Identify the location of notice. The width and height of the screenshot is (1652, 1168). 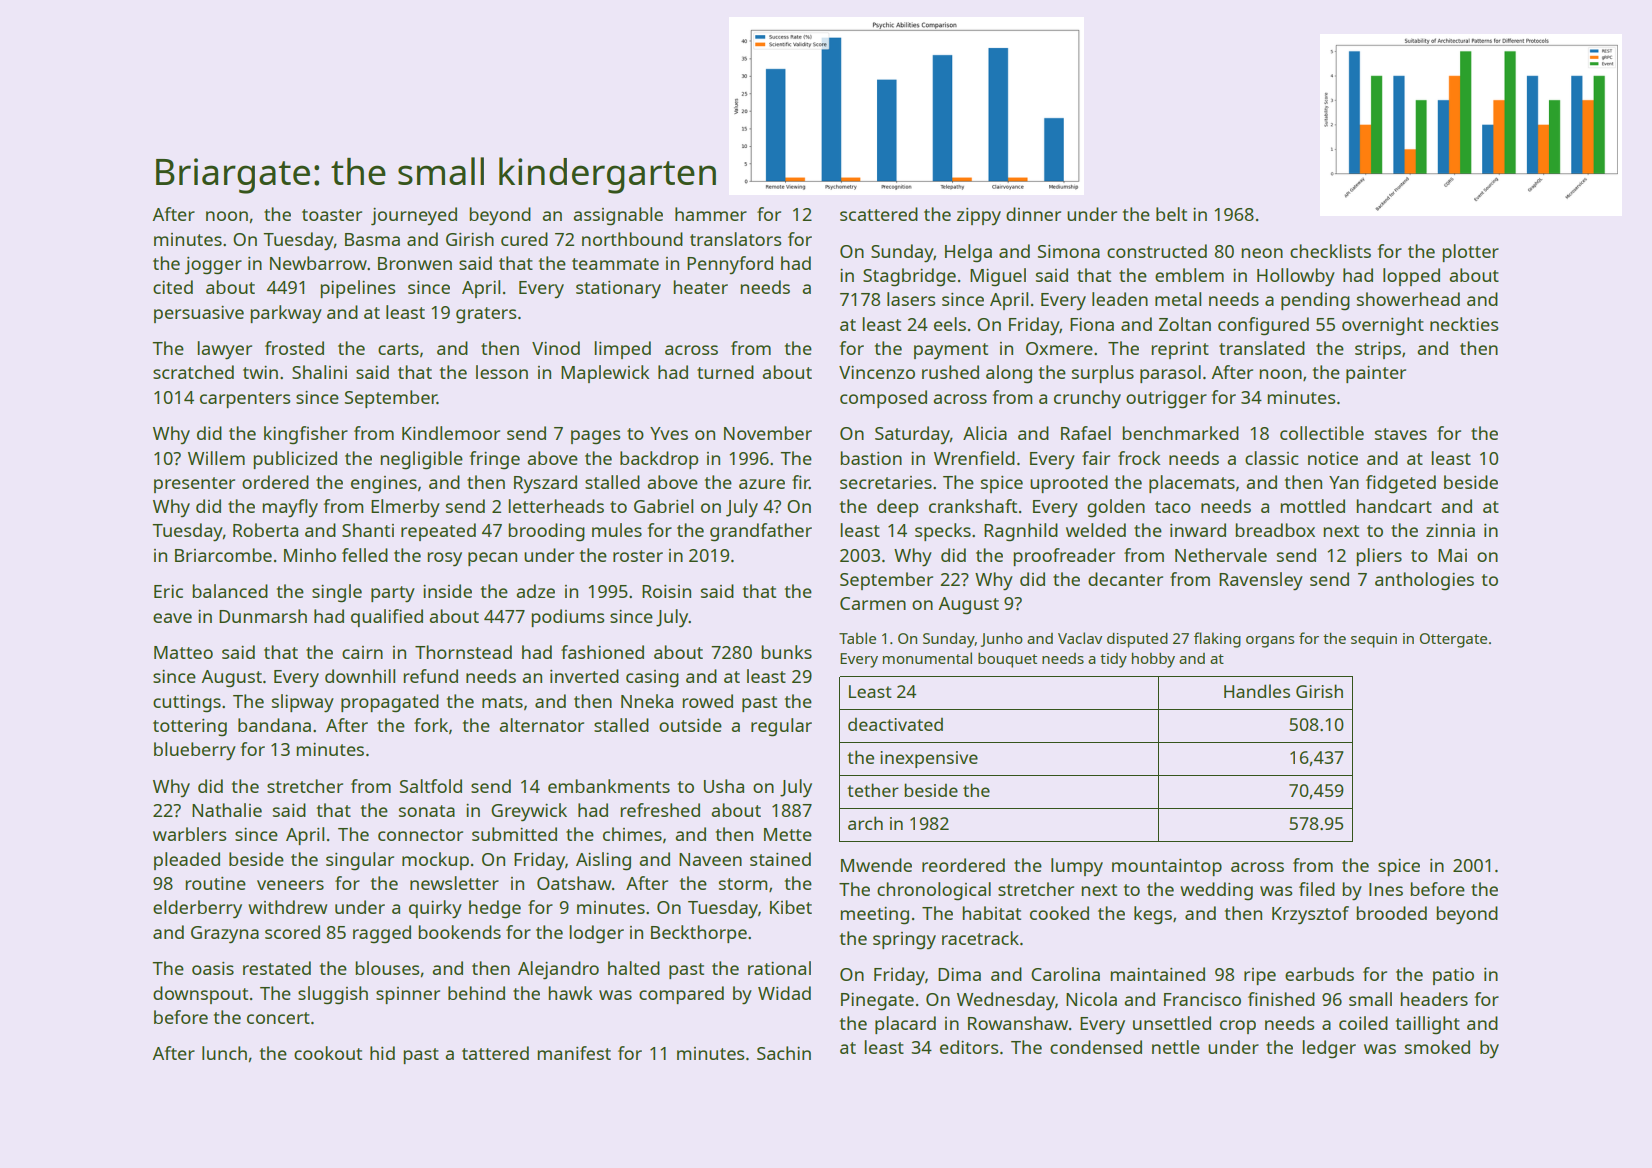
(1333, 458).
